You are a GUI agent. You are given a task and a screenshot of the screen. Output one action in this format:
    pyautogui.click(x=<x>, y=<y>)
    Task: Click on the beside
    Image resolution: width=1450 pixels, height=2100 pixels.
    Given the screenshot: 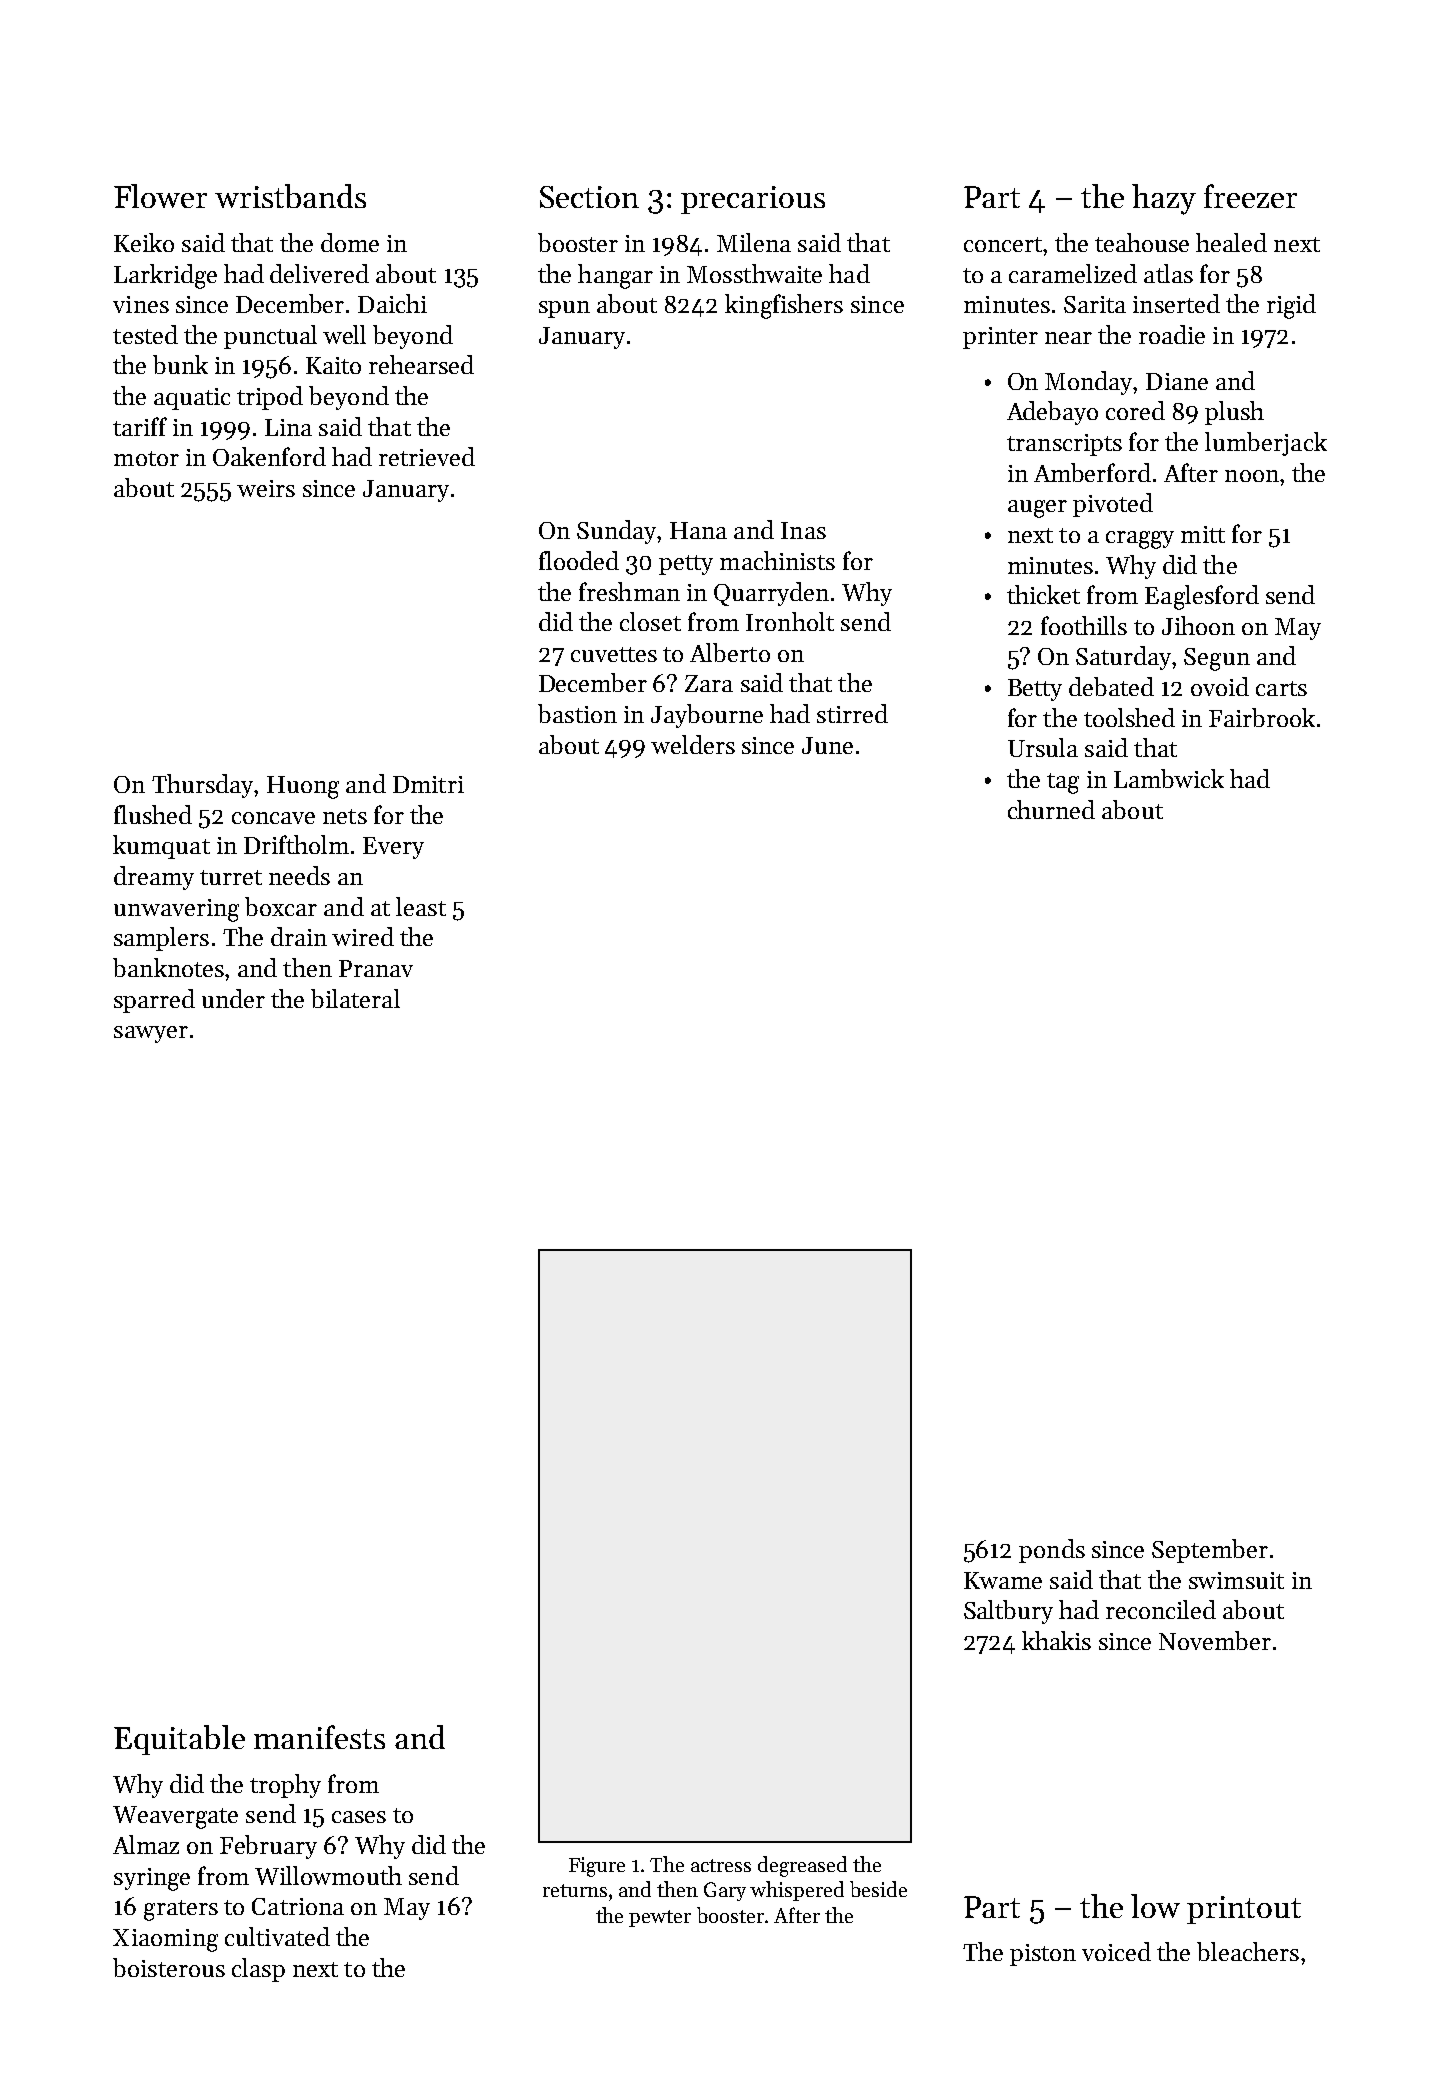 What is the action you would take?
    pyautogui.click(x=878, y=1889)
